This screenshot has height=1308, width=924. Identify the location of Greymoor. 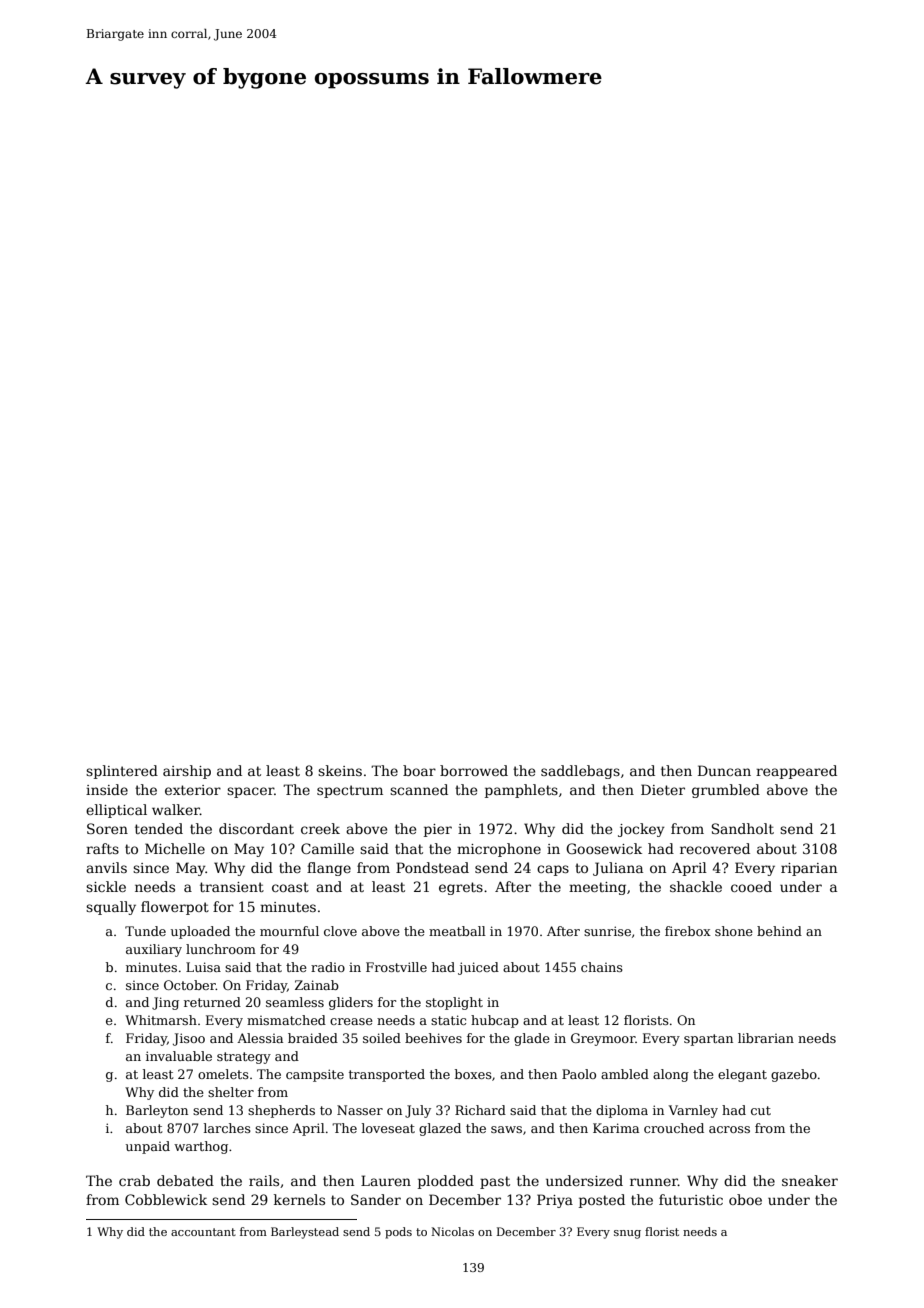
(603, 1039).
